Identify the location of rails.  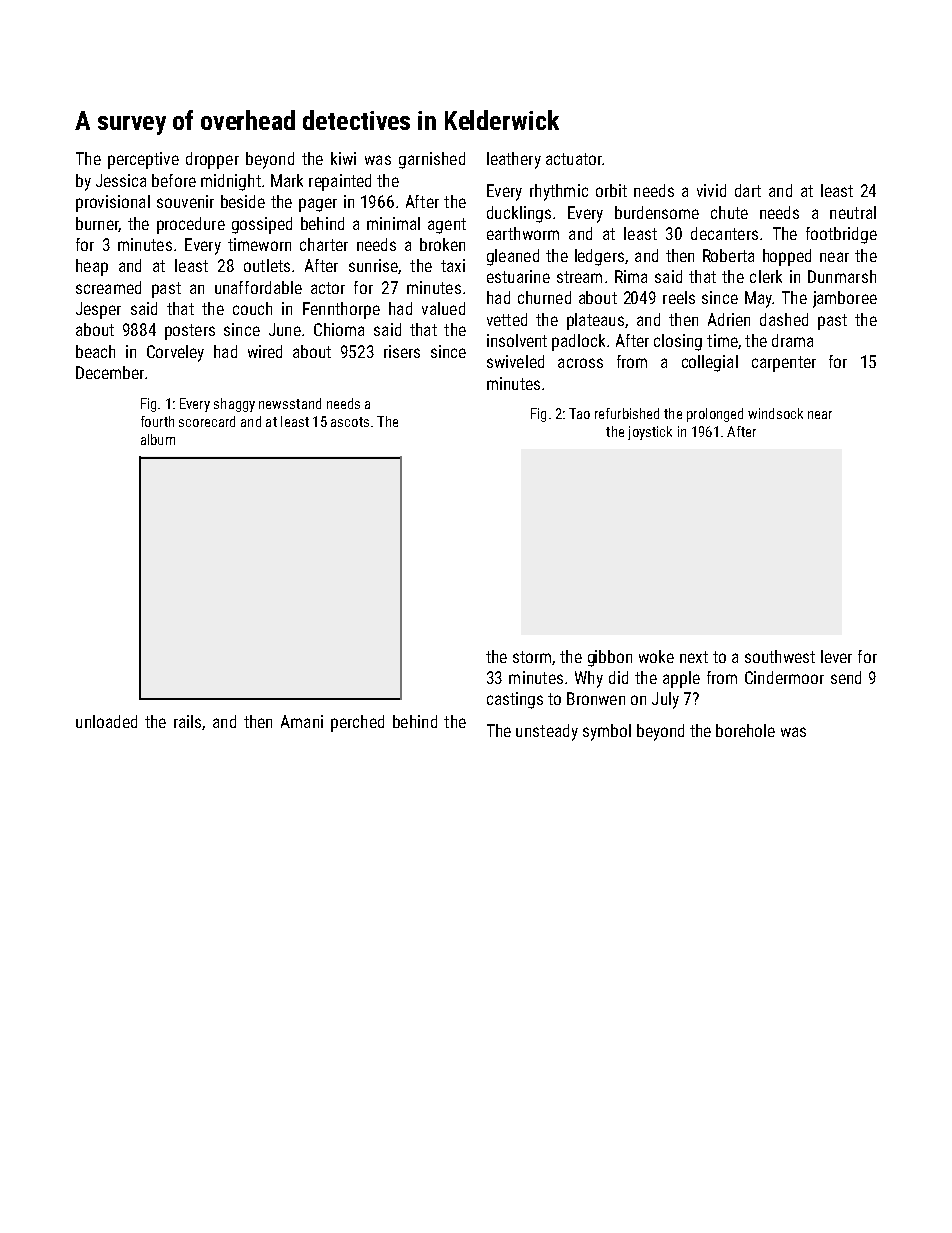
(187, 721).
